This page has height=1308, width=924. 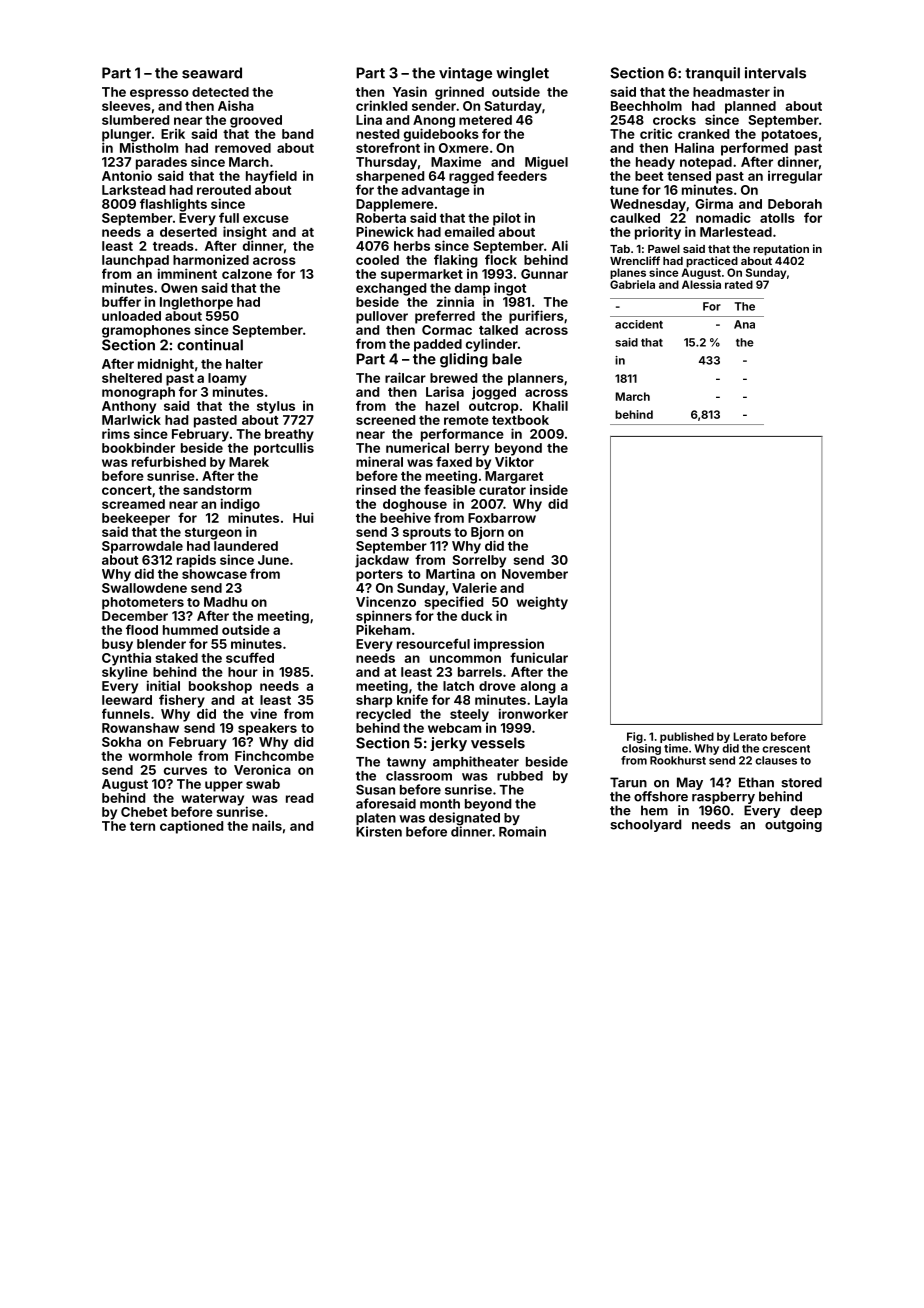 I want to click on Marlwick, so click(x=131, y=419).
